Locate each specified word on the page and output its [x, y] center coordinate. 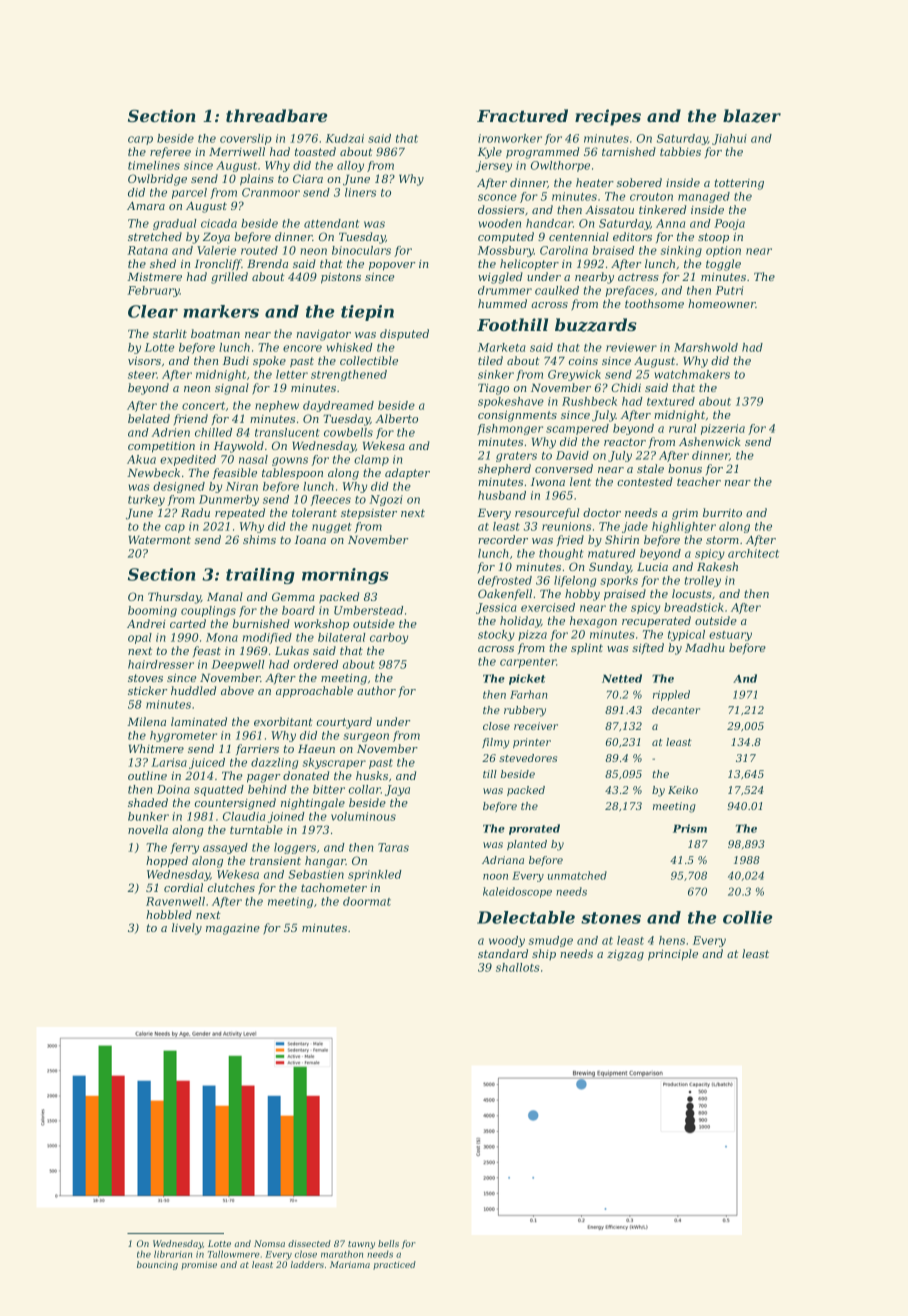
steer [142, 375]
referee [170, 153]
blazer [752, 116]
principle [673, 955]
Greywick [574, 375]
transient [275, 861]
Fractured [522, 115]
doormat [367, 901]
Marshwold [706, 347]
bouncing [157, 1265]
